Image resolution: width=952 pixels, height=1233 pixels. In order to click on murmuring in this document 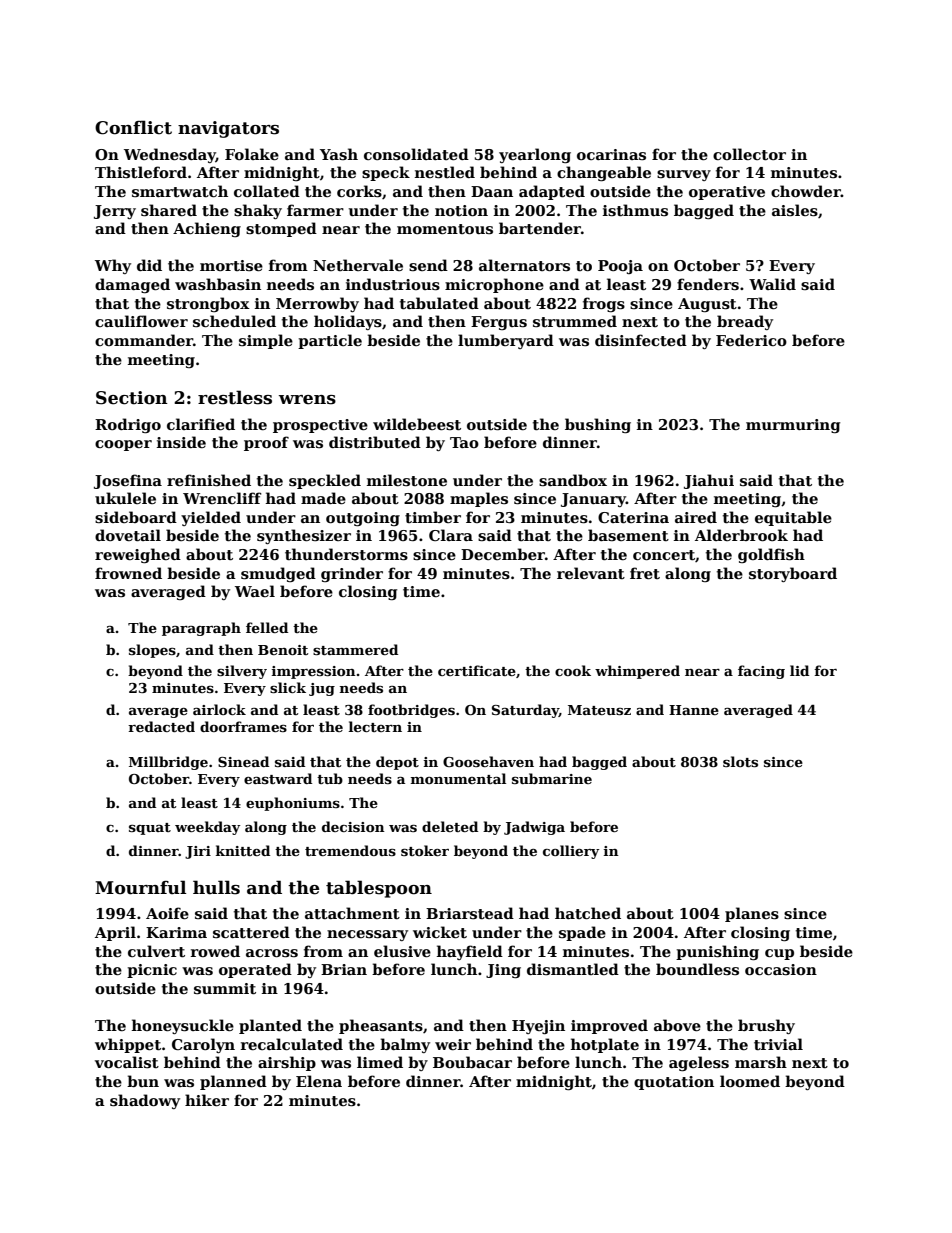, I will do `click(793, 426)`.
